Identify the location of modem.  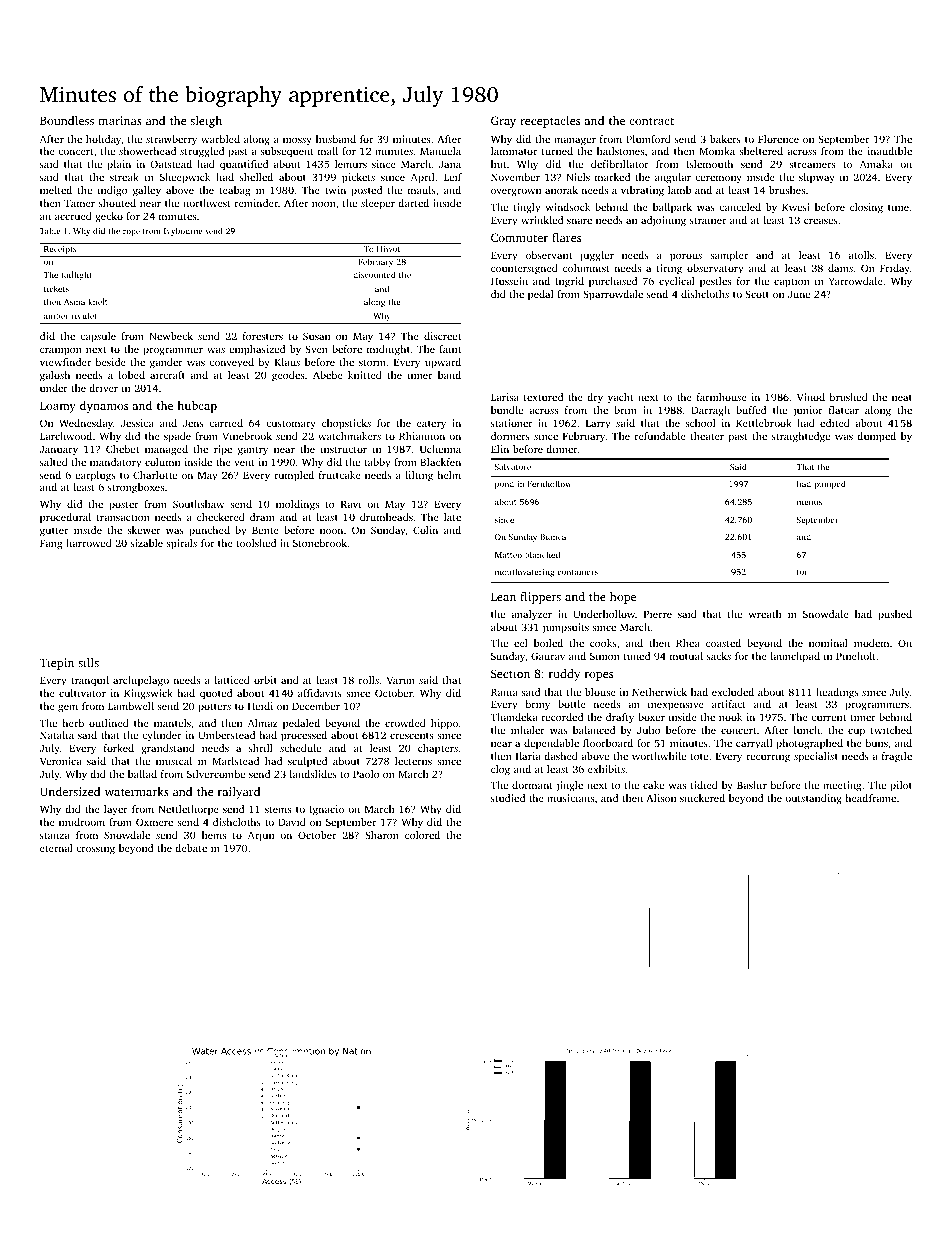
(871, 643).
